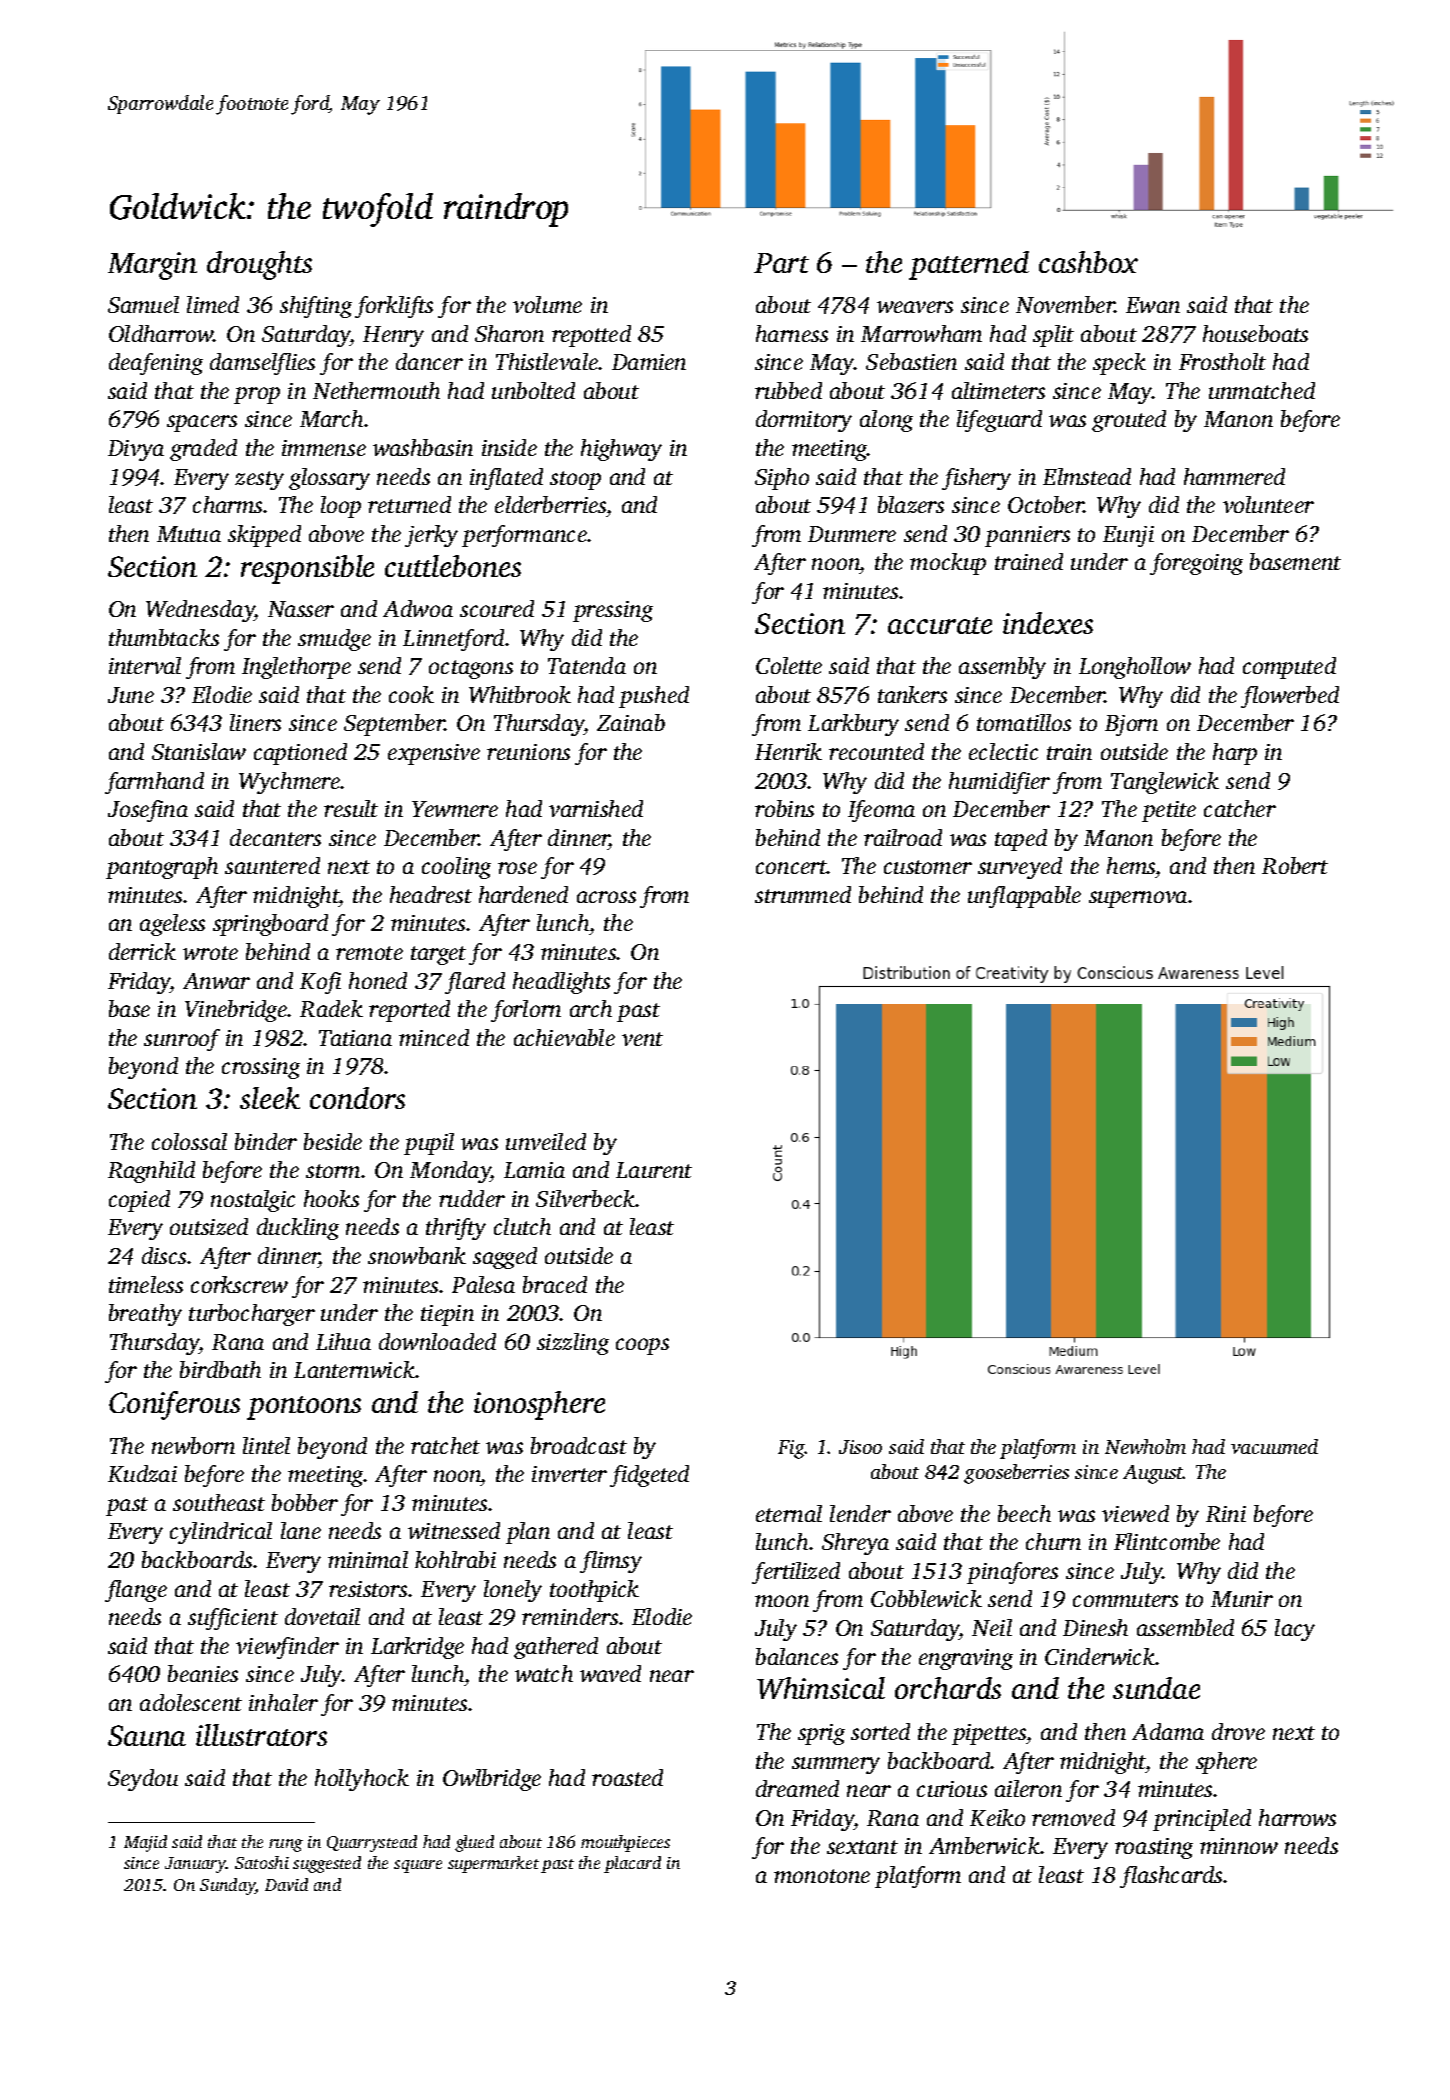 The height and width of the screenshot is (2100, 1450). What do you see at coordinates (189, 1141) in the screenshot?
I see `colossal` at bounding box center [189, 1141].
